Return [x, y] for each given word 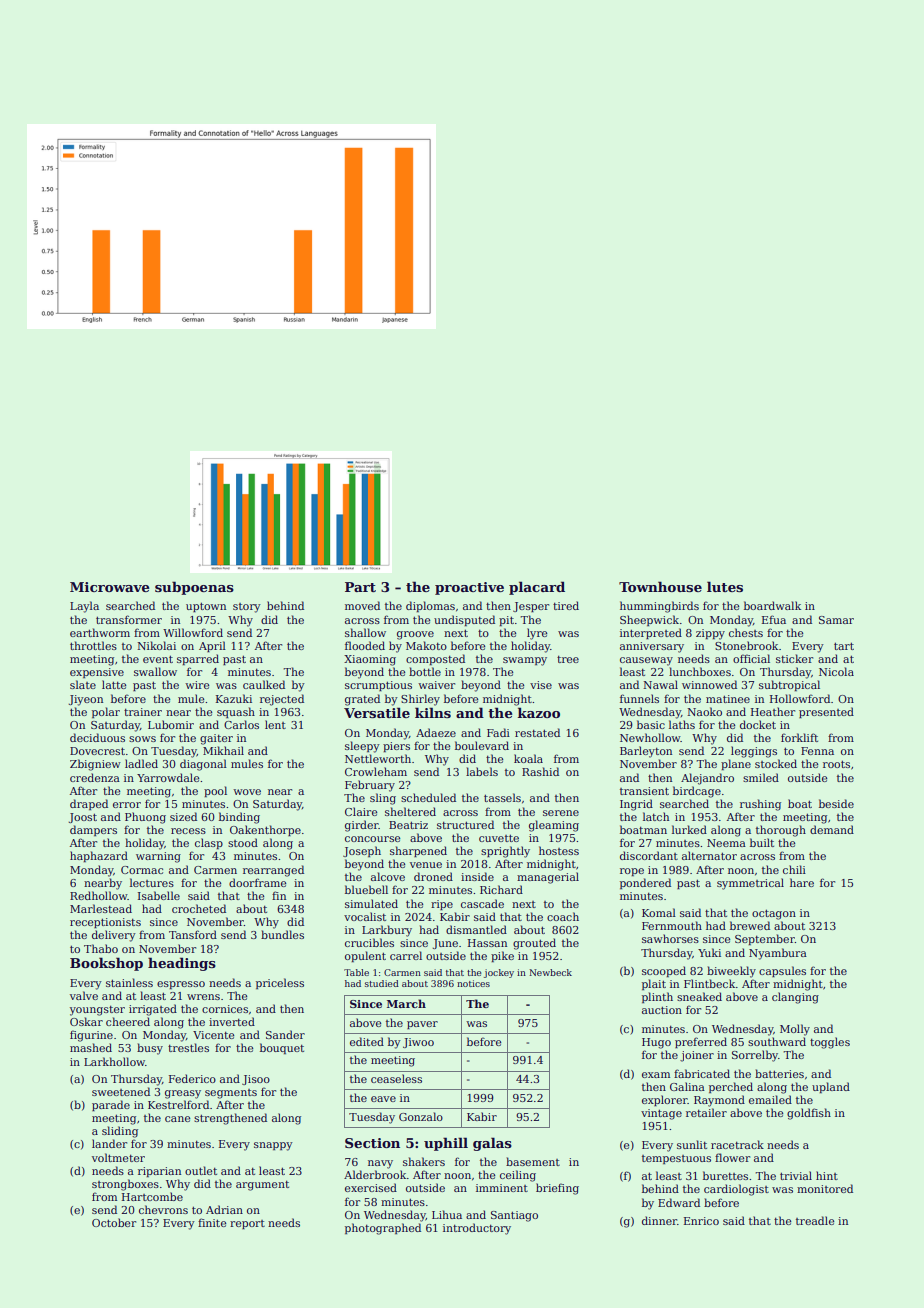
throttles [93, 645]
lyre [537, 634]
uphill [446, 1144]
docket [758, 724]
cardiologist [736, 1190]
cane [177, 1119]
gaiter [216, 739]
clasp [209, 843]
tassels [502, 797]
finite [212, 1222]
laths [682, 724]
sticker [794, 658]
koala [528, 758]
